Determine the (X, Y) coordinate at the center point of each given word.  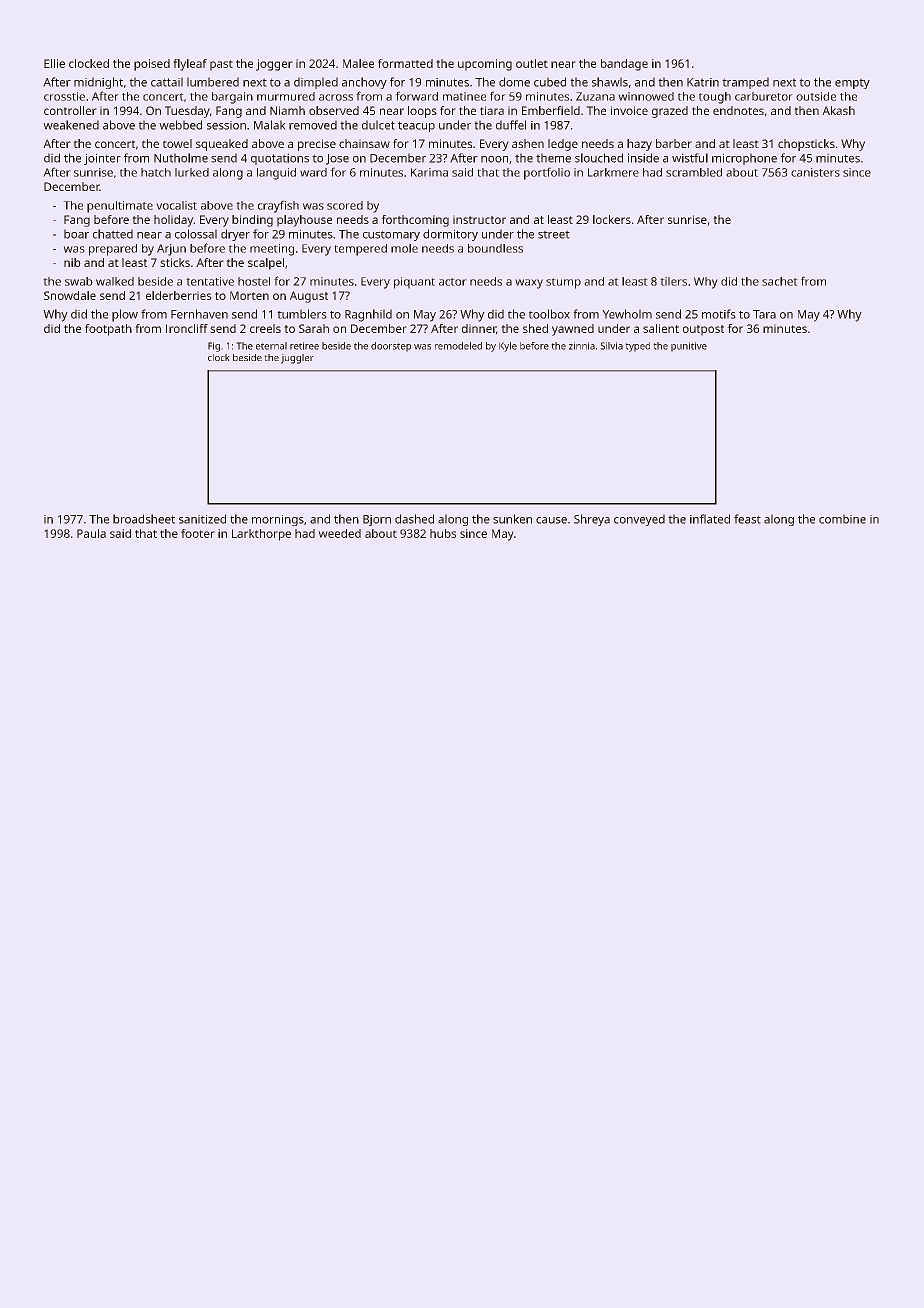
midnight (98, 83)
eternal (271, 346)
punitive (689, 347)
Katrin (703, 82)
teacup (416, 126)
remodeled (458, 346)
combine (842, 519)
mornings (278, 520)
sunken (512, 519)
